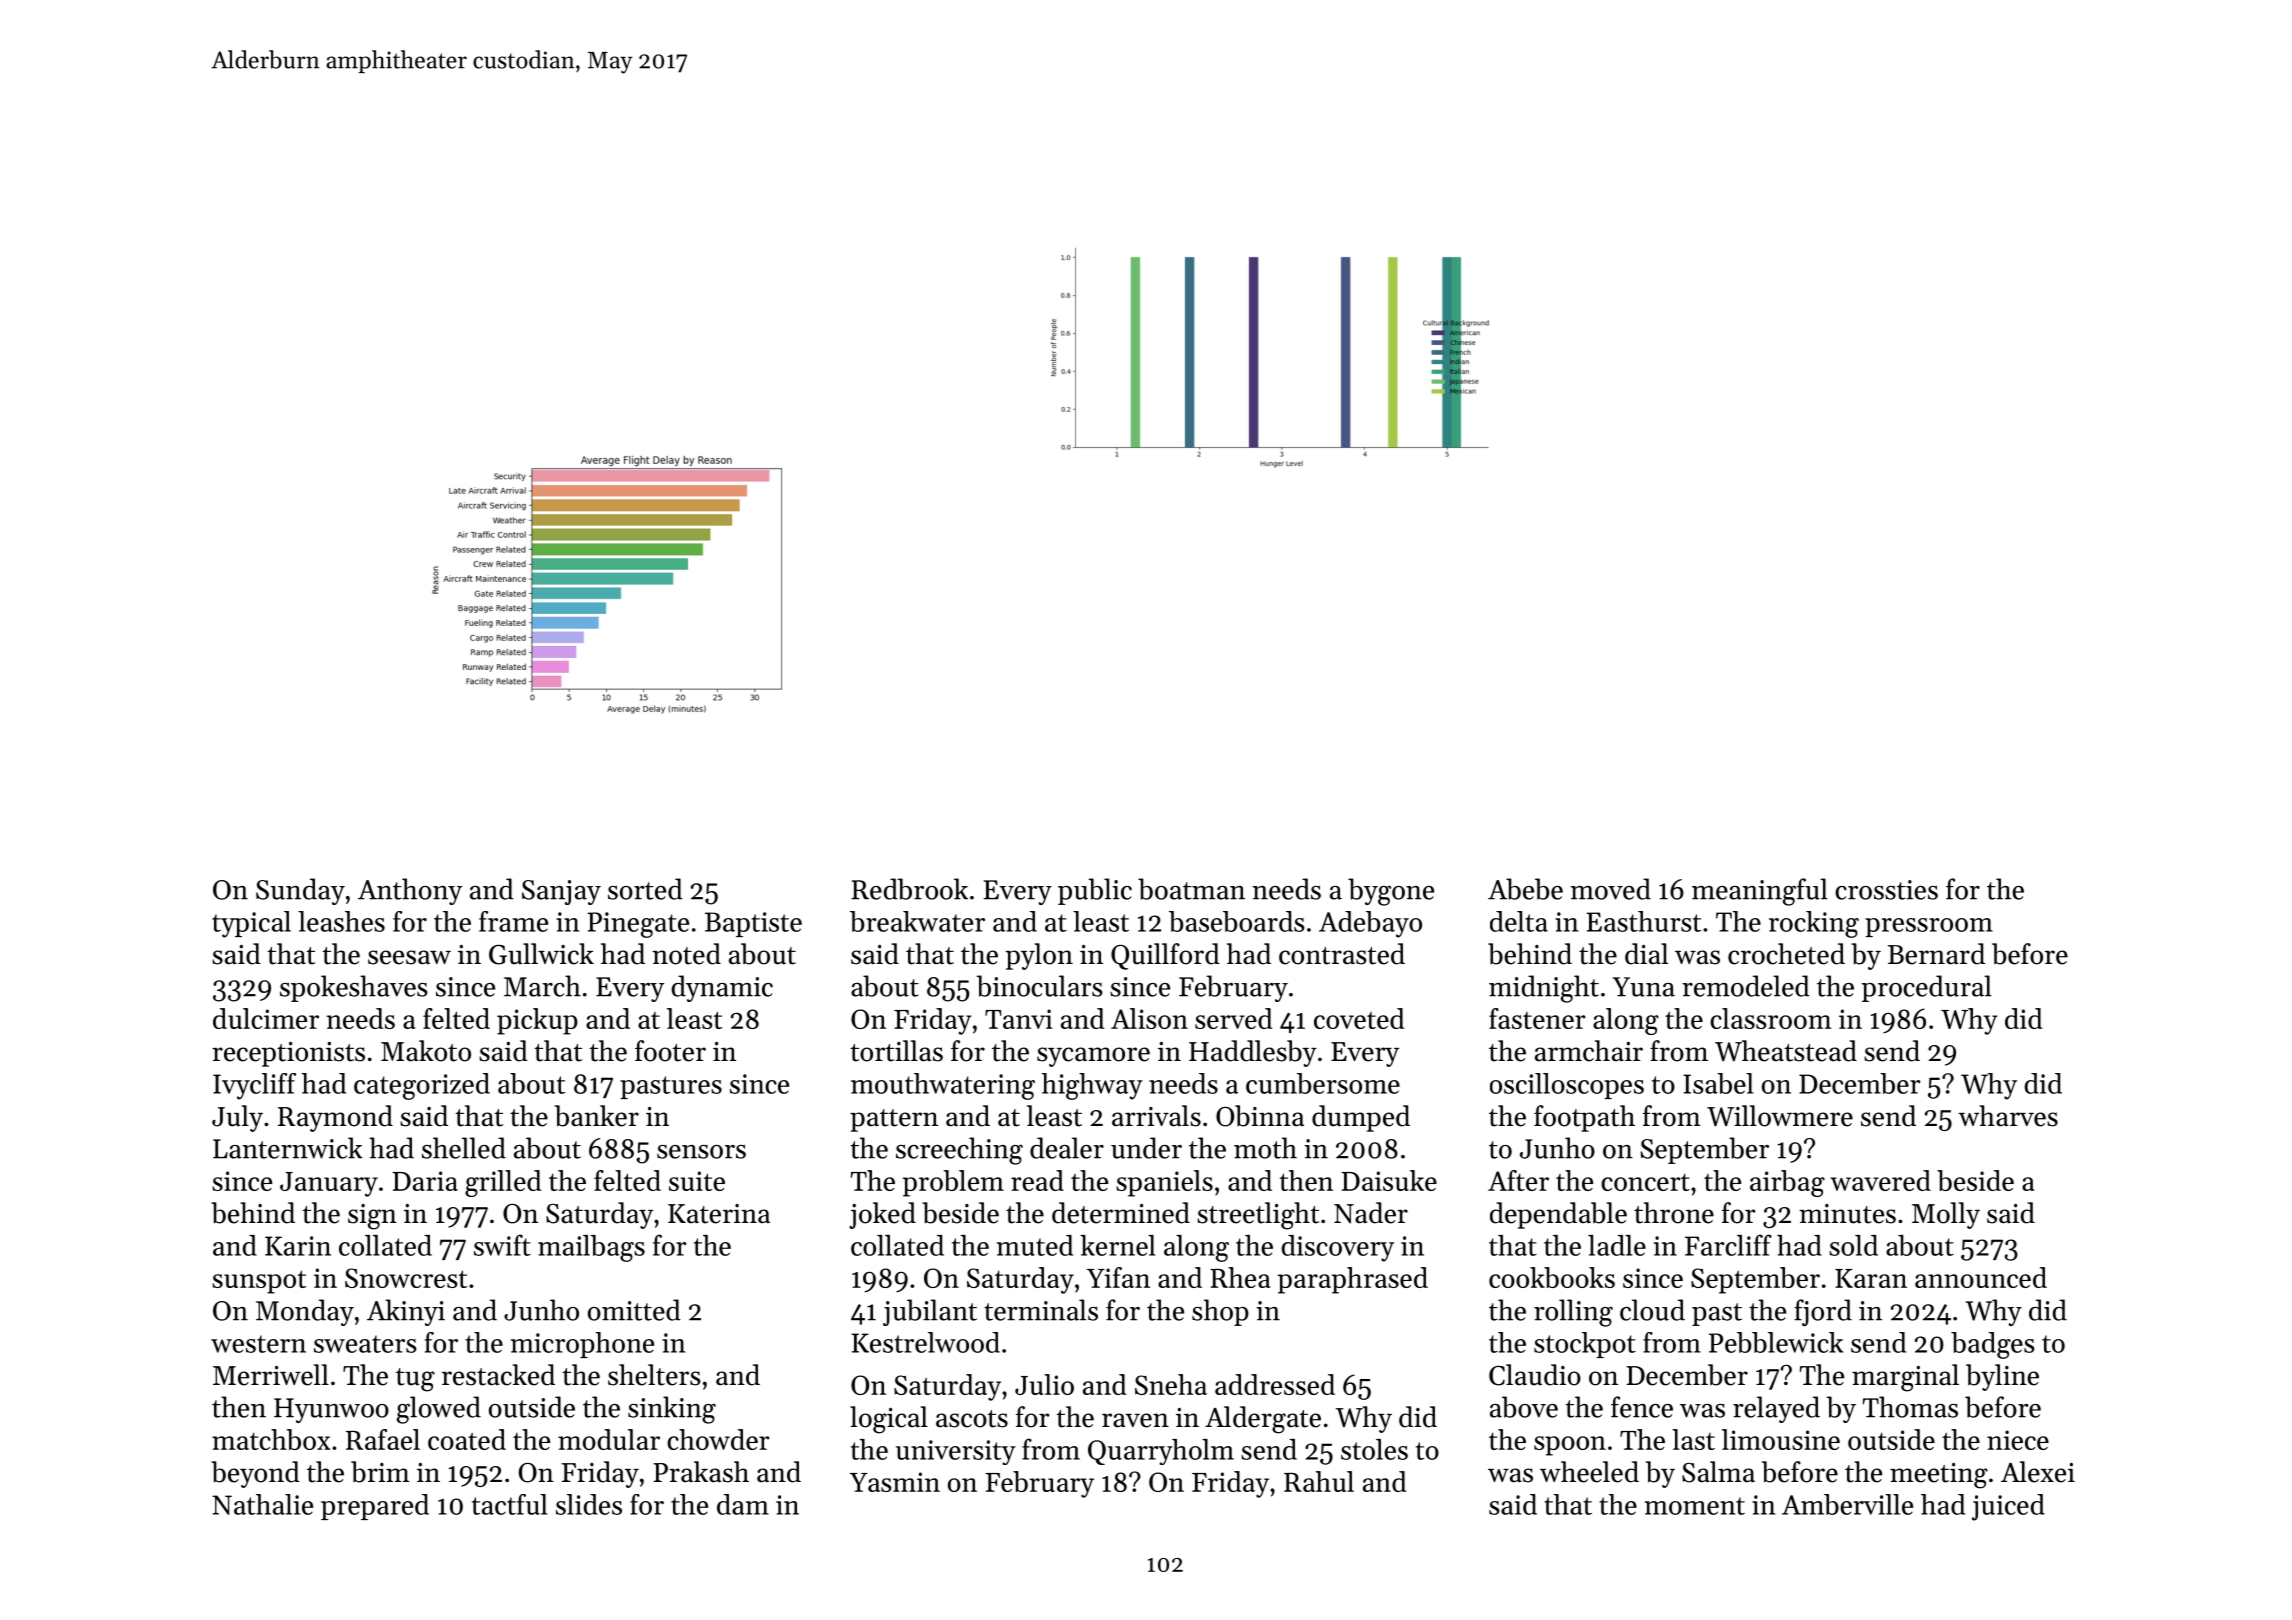 The height and width of the screenshot is (1620, 2292). What do you see at coordinates (1823, 1312) in the screenshot?
I see `fjord` at bounding box center [1823, 1312].
